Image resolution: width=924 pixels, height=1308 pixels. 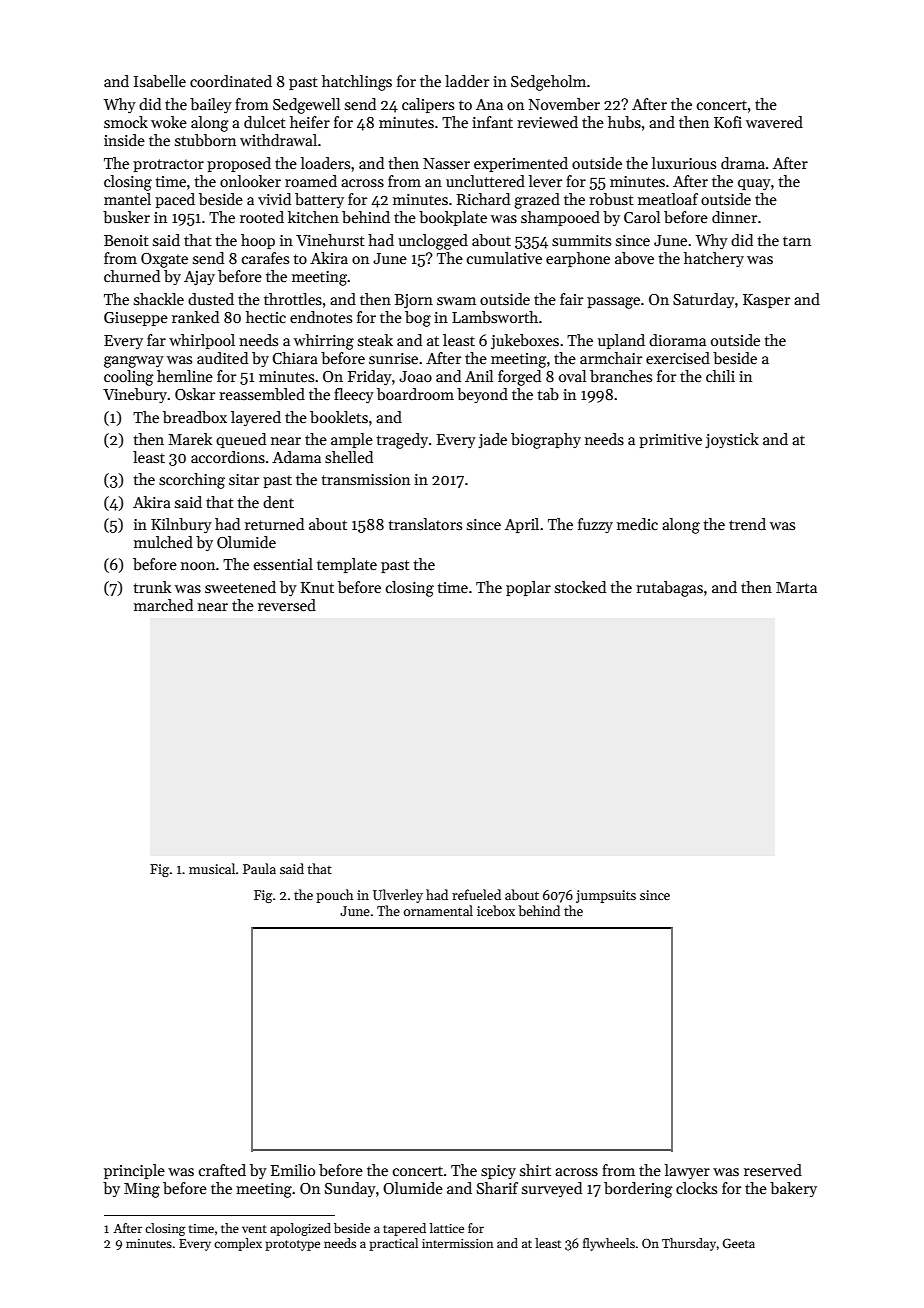 What do you see at coordinates (266, 317) in the screenshot?
I see `hectic` at bounding box center [266, 317].
